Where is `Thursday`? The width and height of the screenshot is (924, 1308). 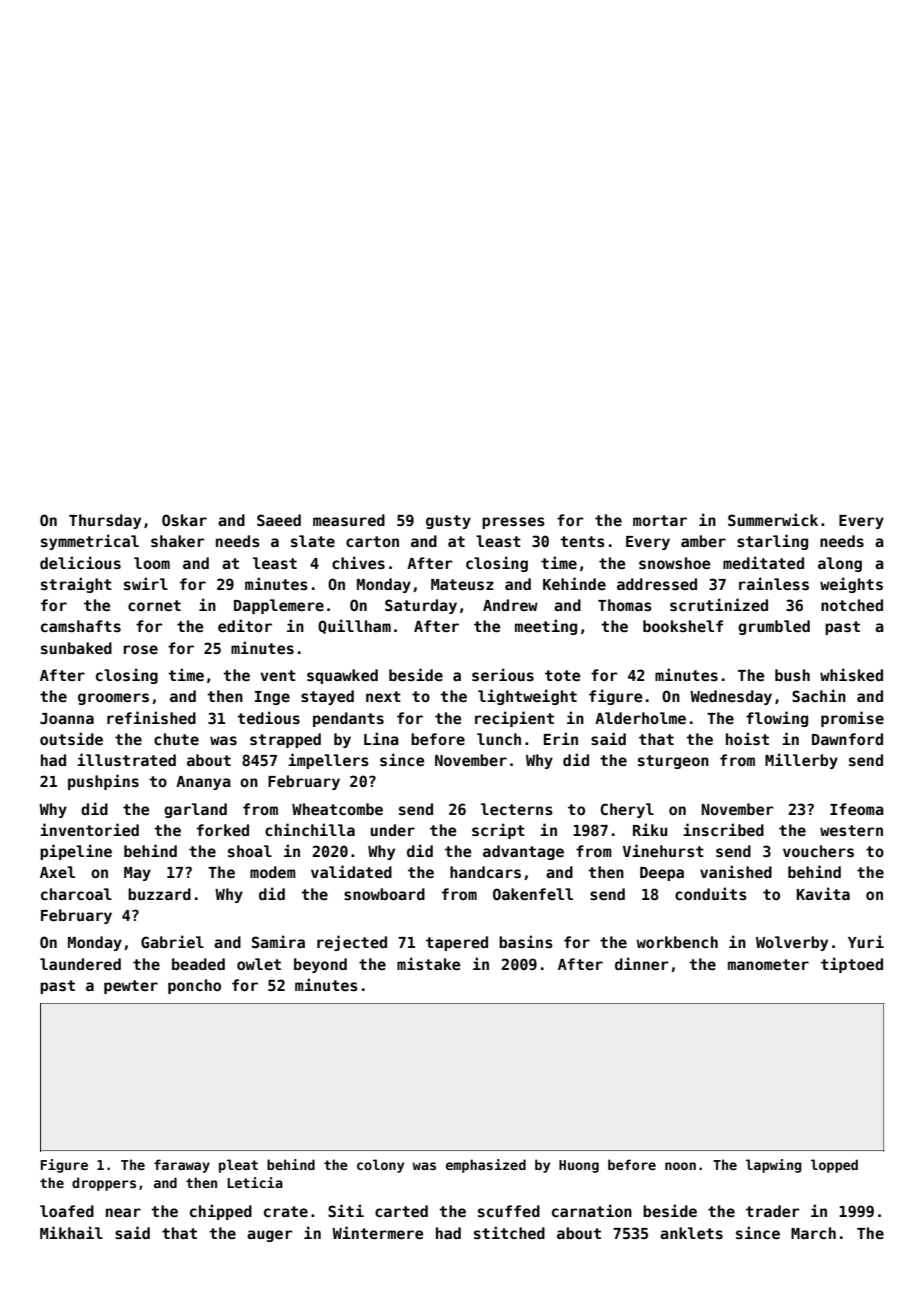
Thursday is located at coordinates (105, 521).
